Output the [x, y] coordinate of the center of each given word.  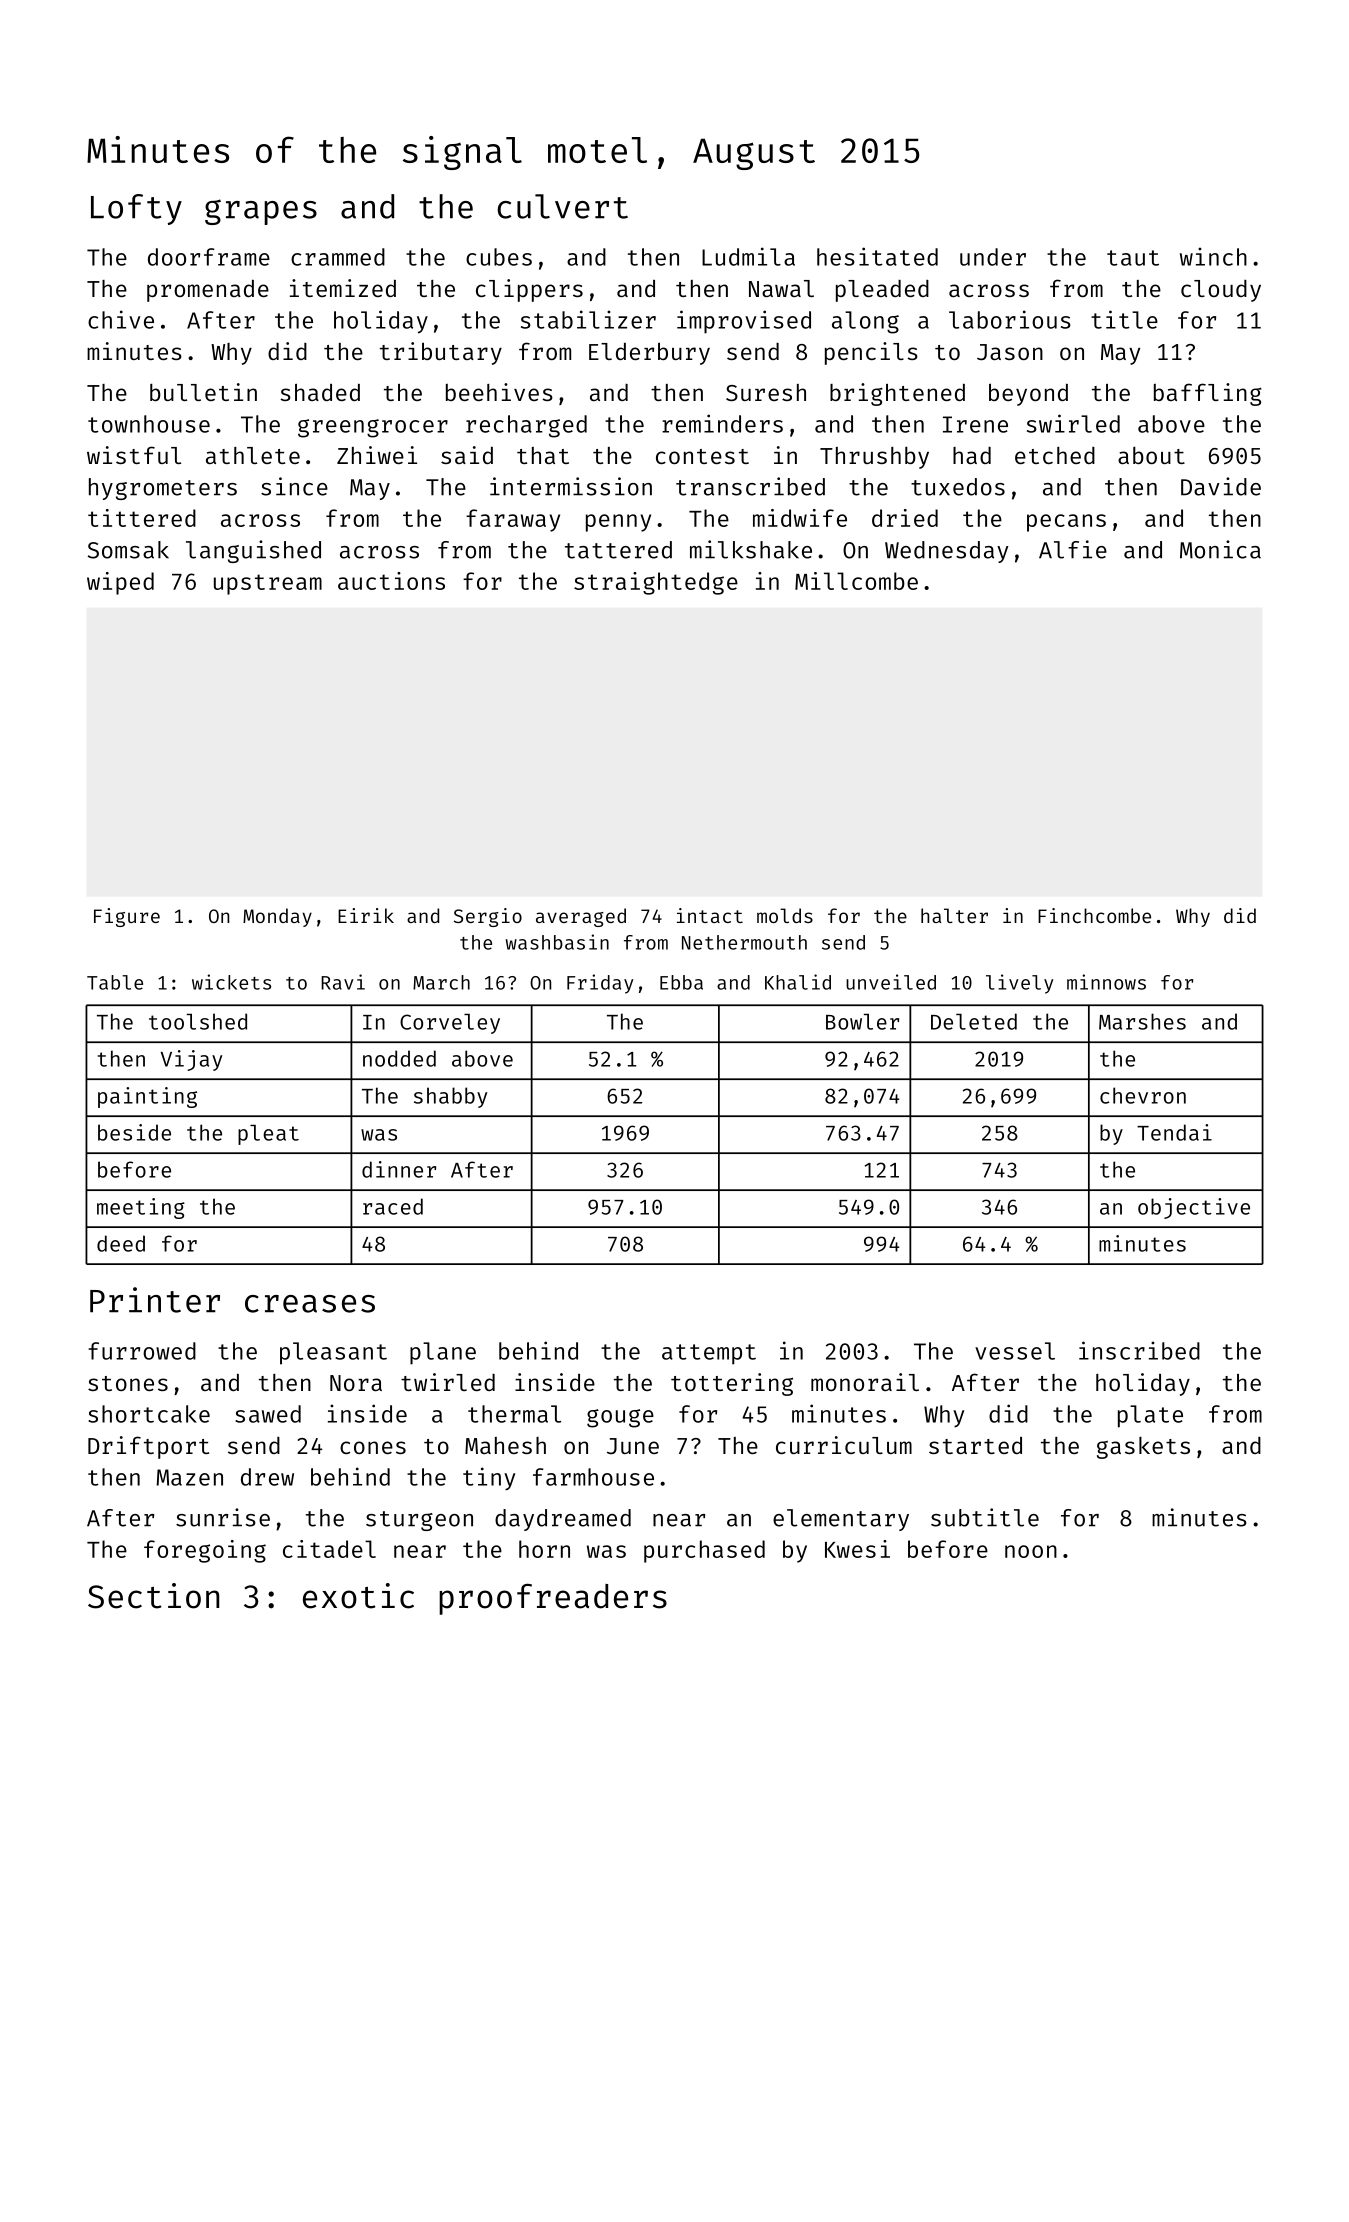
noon [1031, 1551]
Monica [1220, 549]
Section [153, 1596]
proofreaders [553, 1599]
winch [1213, 256]
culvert [562, 206]
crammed [338, 257]
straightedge [656, 583]
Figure [127, 917]
